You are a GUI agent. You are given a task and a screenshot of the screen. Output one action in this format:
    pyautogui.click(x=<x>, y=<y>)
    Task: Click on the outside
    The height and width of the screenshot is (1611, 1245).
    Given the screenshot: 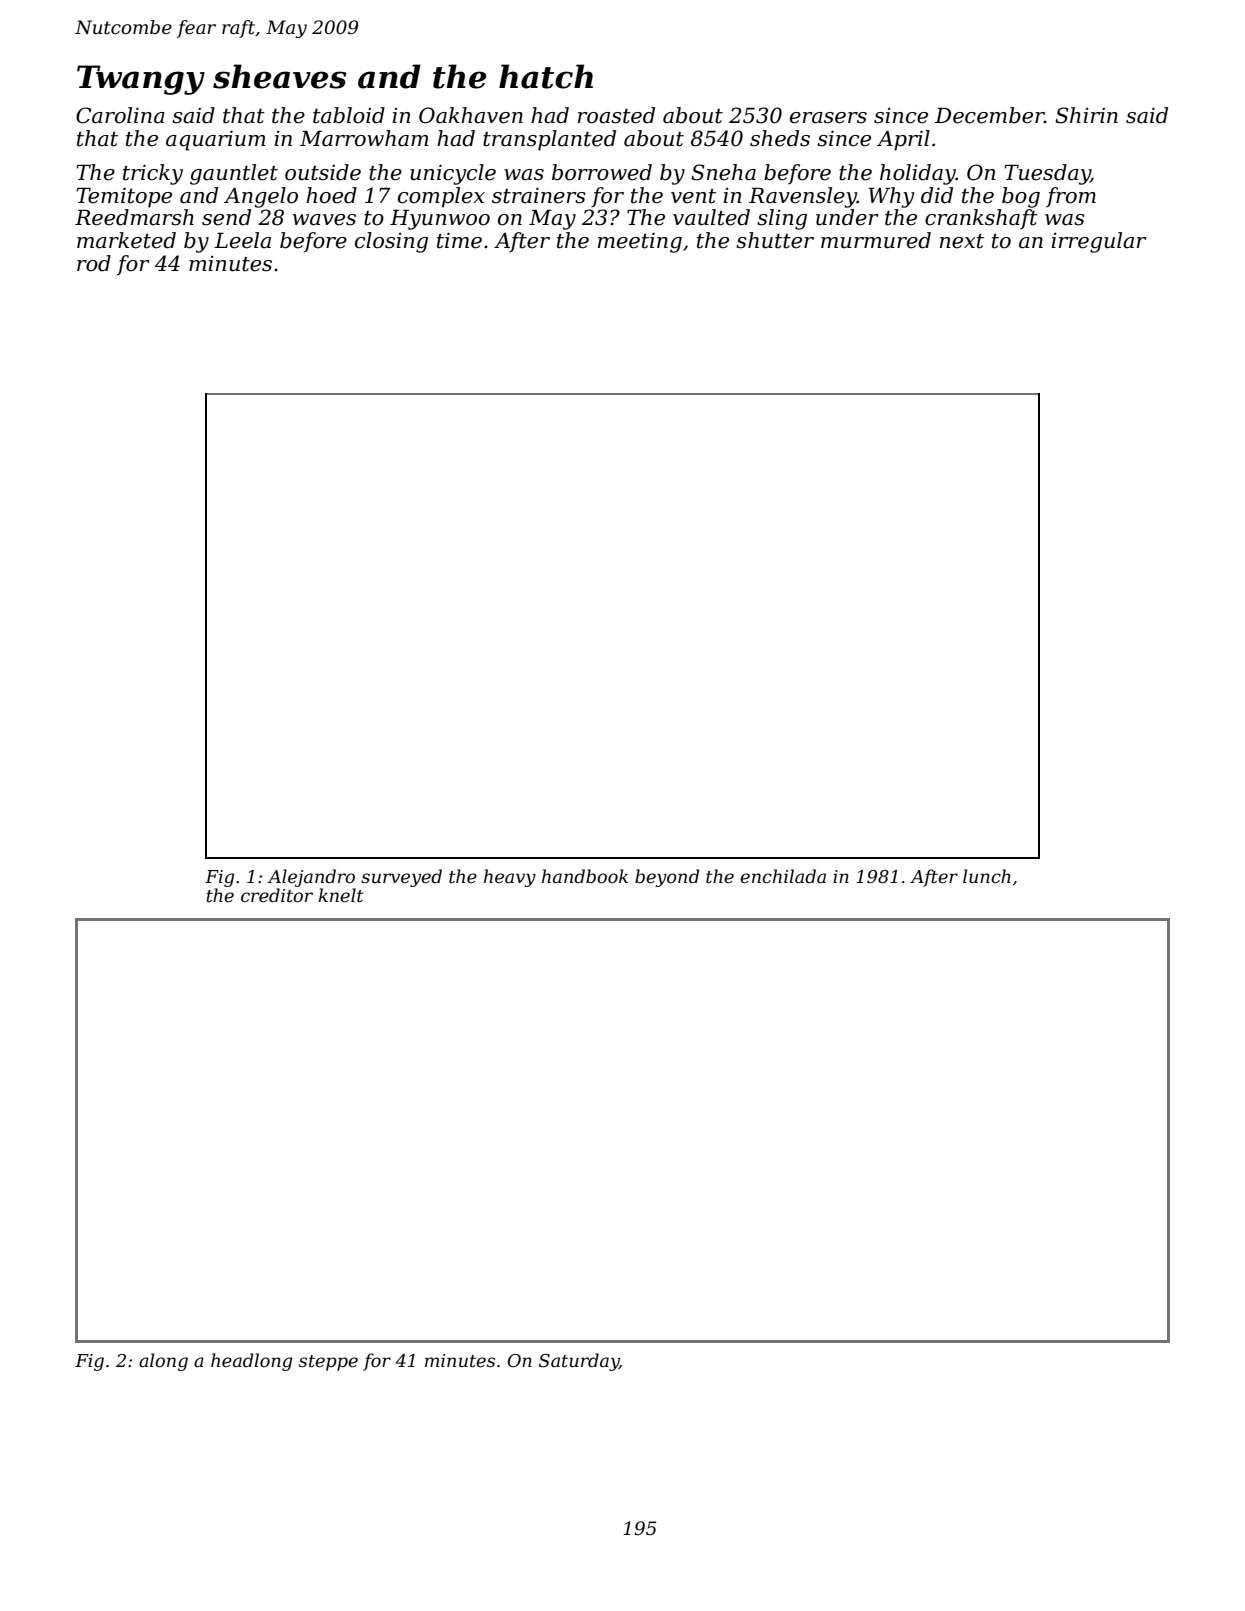 What is the action you would take?
    pyautogui.click(x=323, y=172)
